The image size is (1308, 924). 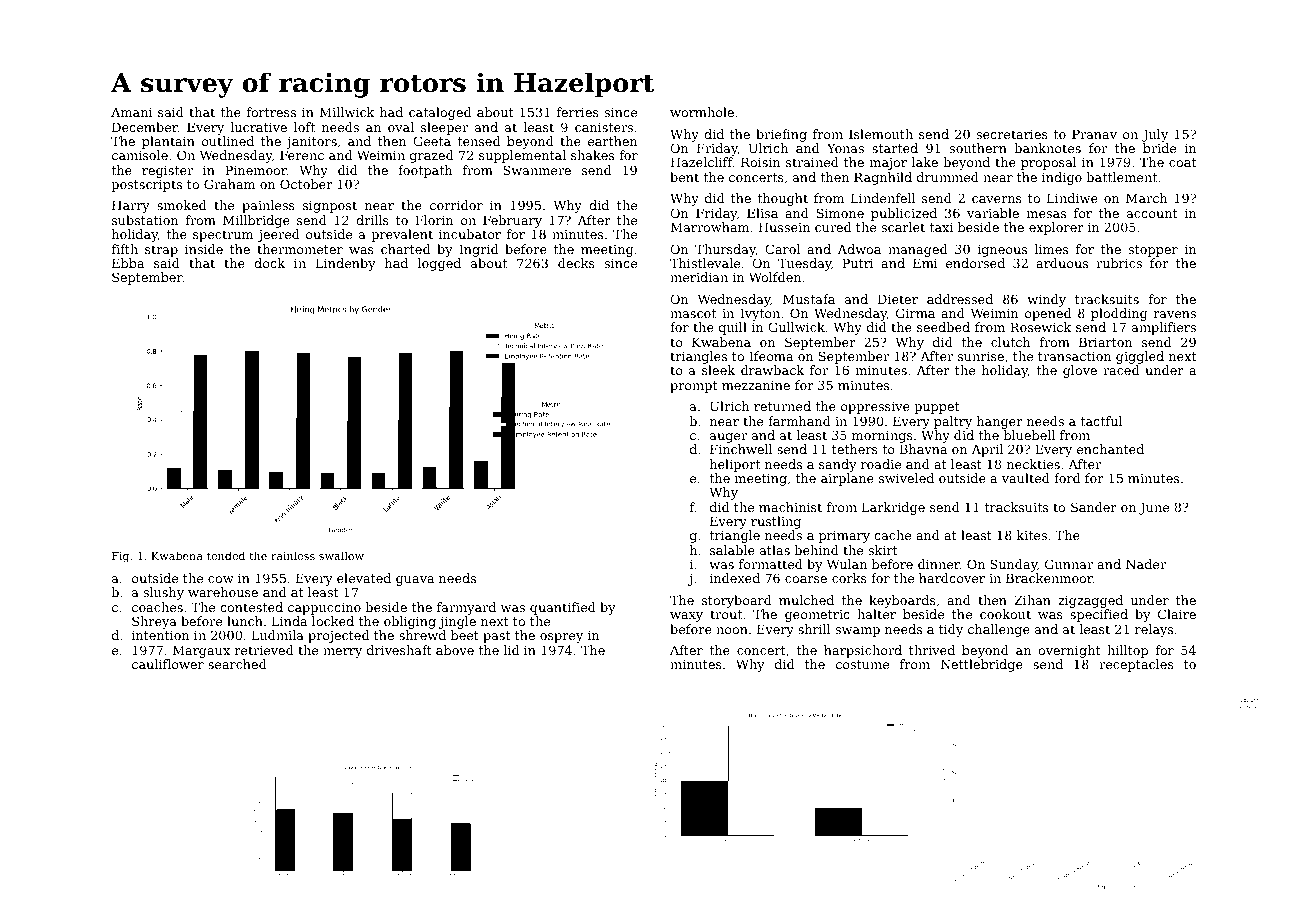 I want to click on prompt, so click(x=694, y=387).
